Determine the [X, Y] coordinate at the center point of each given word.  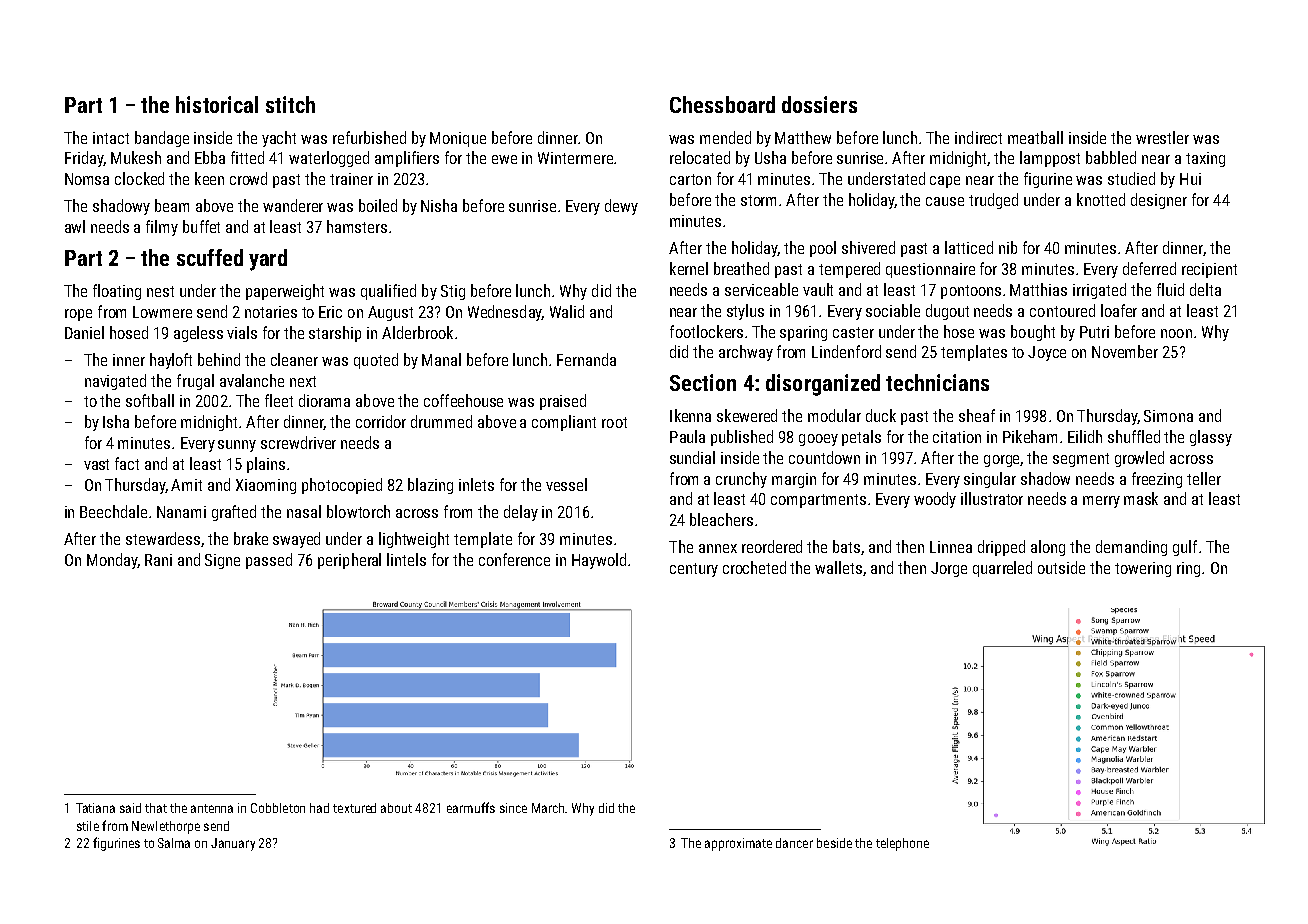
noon [1176, 333]
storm [758, 200]
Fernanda [586, 359]
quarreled [1002, 569]
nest [160, 291]
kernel [689, 268]
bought [1033, 333]
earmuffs [471, 807]
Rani [158, 560]
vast [96, 464]
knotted [1101, 199]
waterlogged [329, 159]
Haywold [599, 561]
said [130, 808]
